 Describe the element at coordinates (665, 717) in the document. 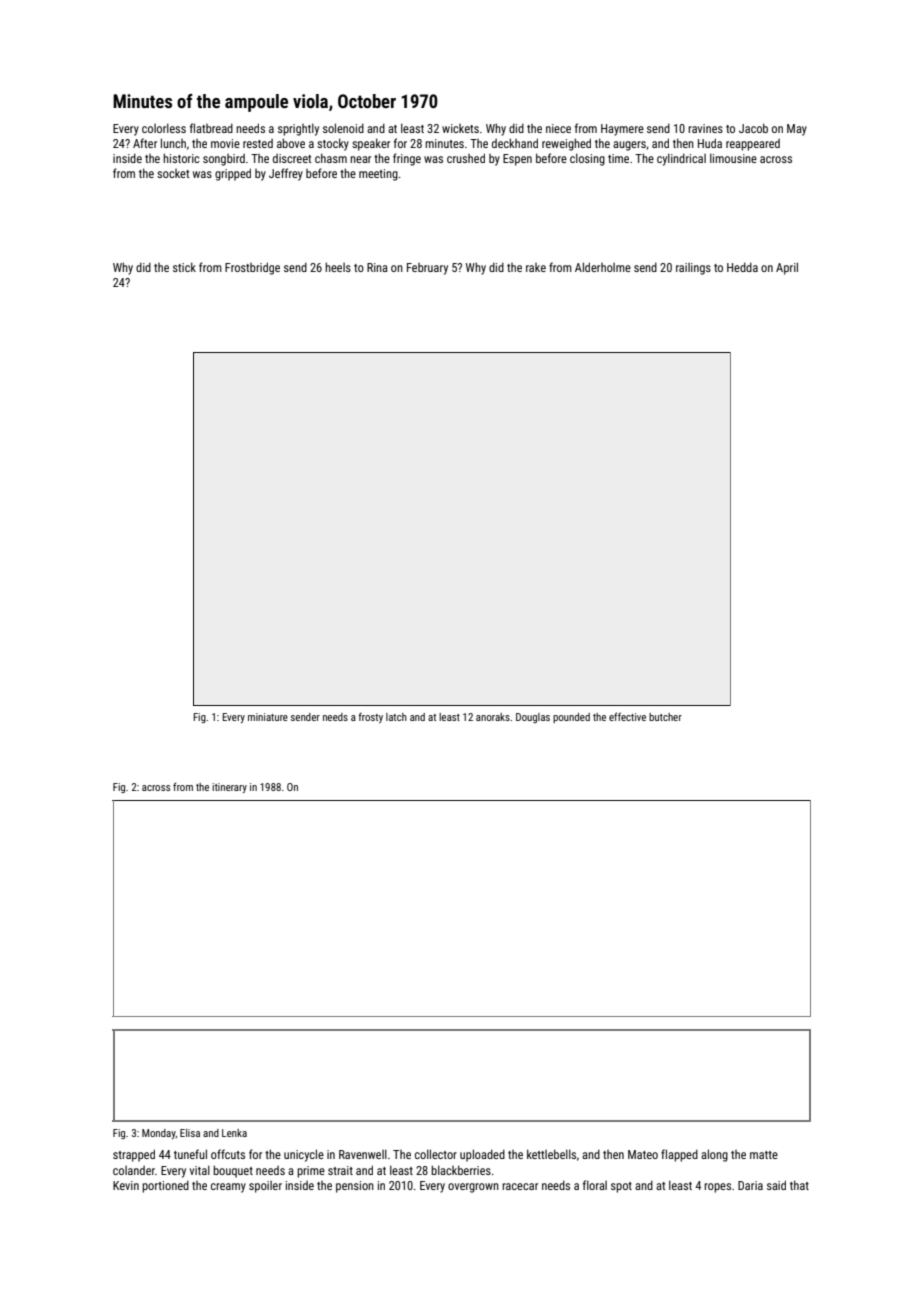

I see `butcher` at that location.
